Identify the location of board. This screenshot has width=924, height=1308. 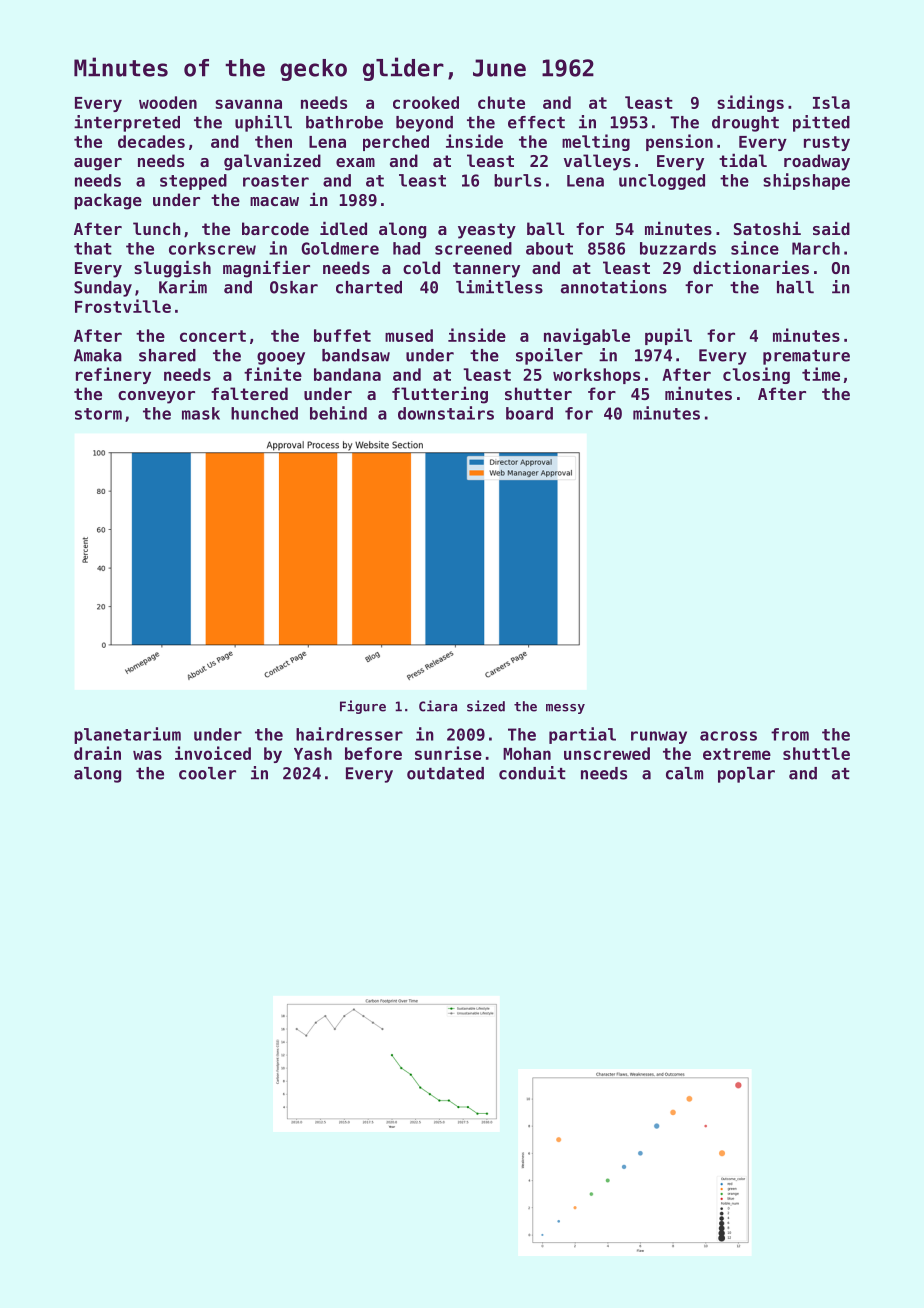
(529, 413).
